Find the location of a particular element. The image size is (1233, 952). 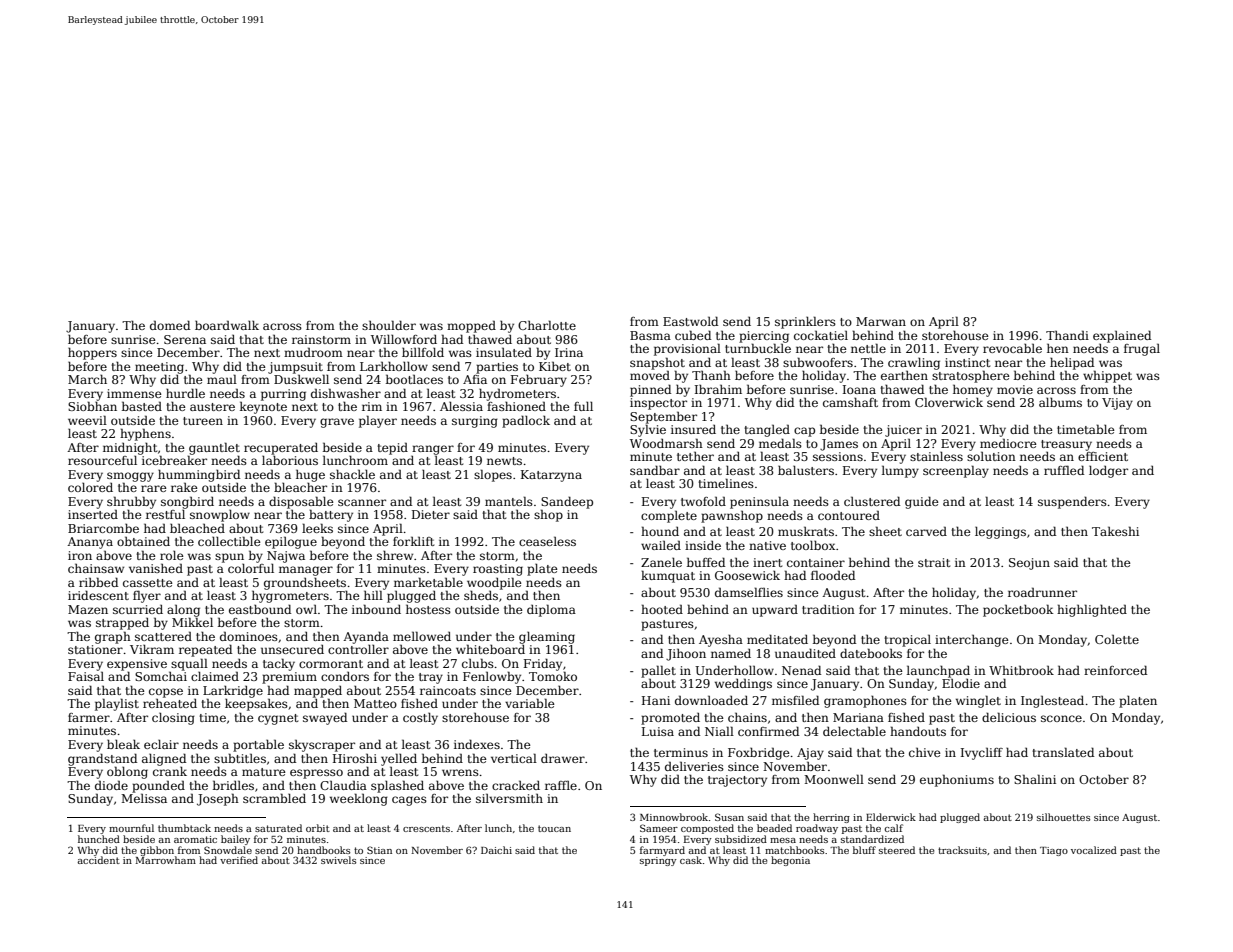

explained is located at coordinates (1122, 336).
